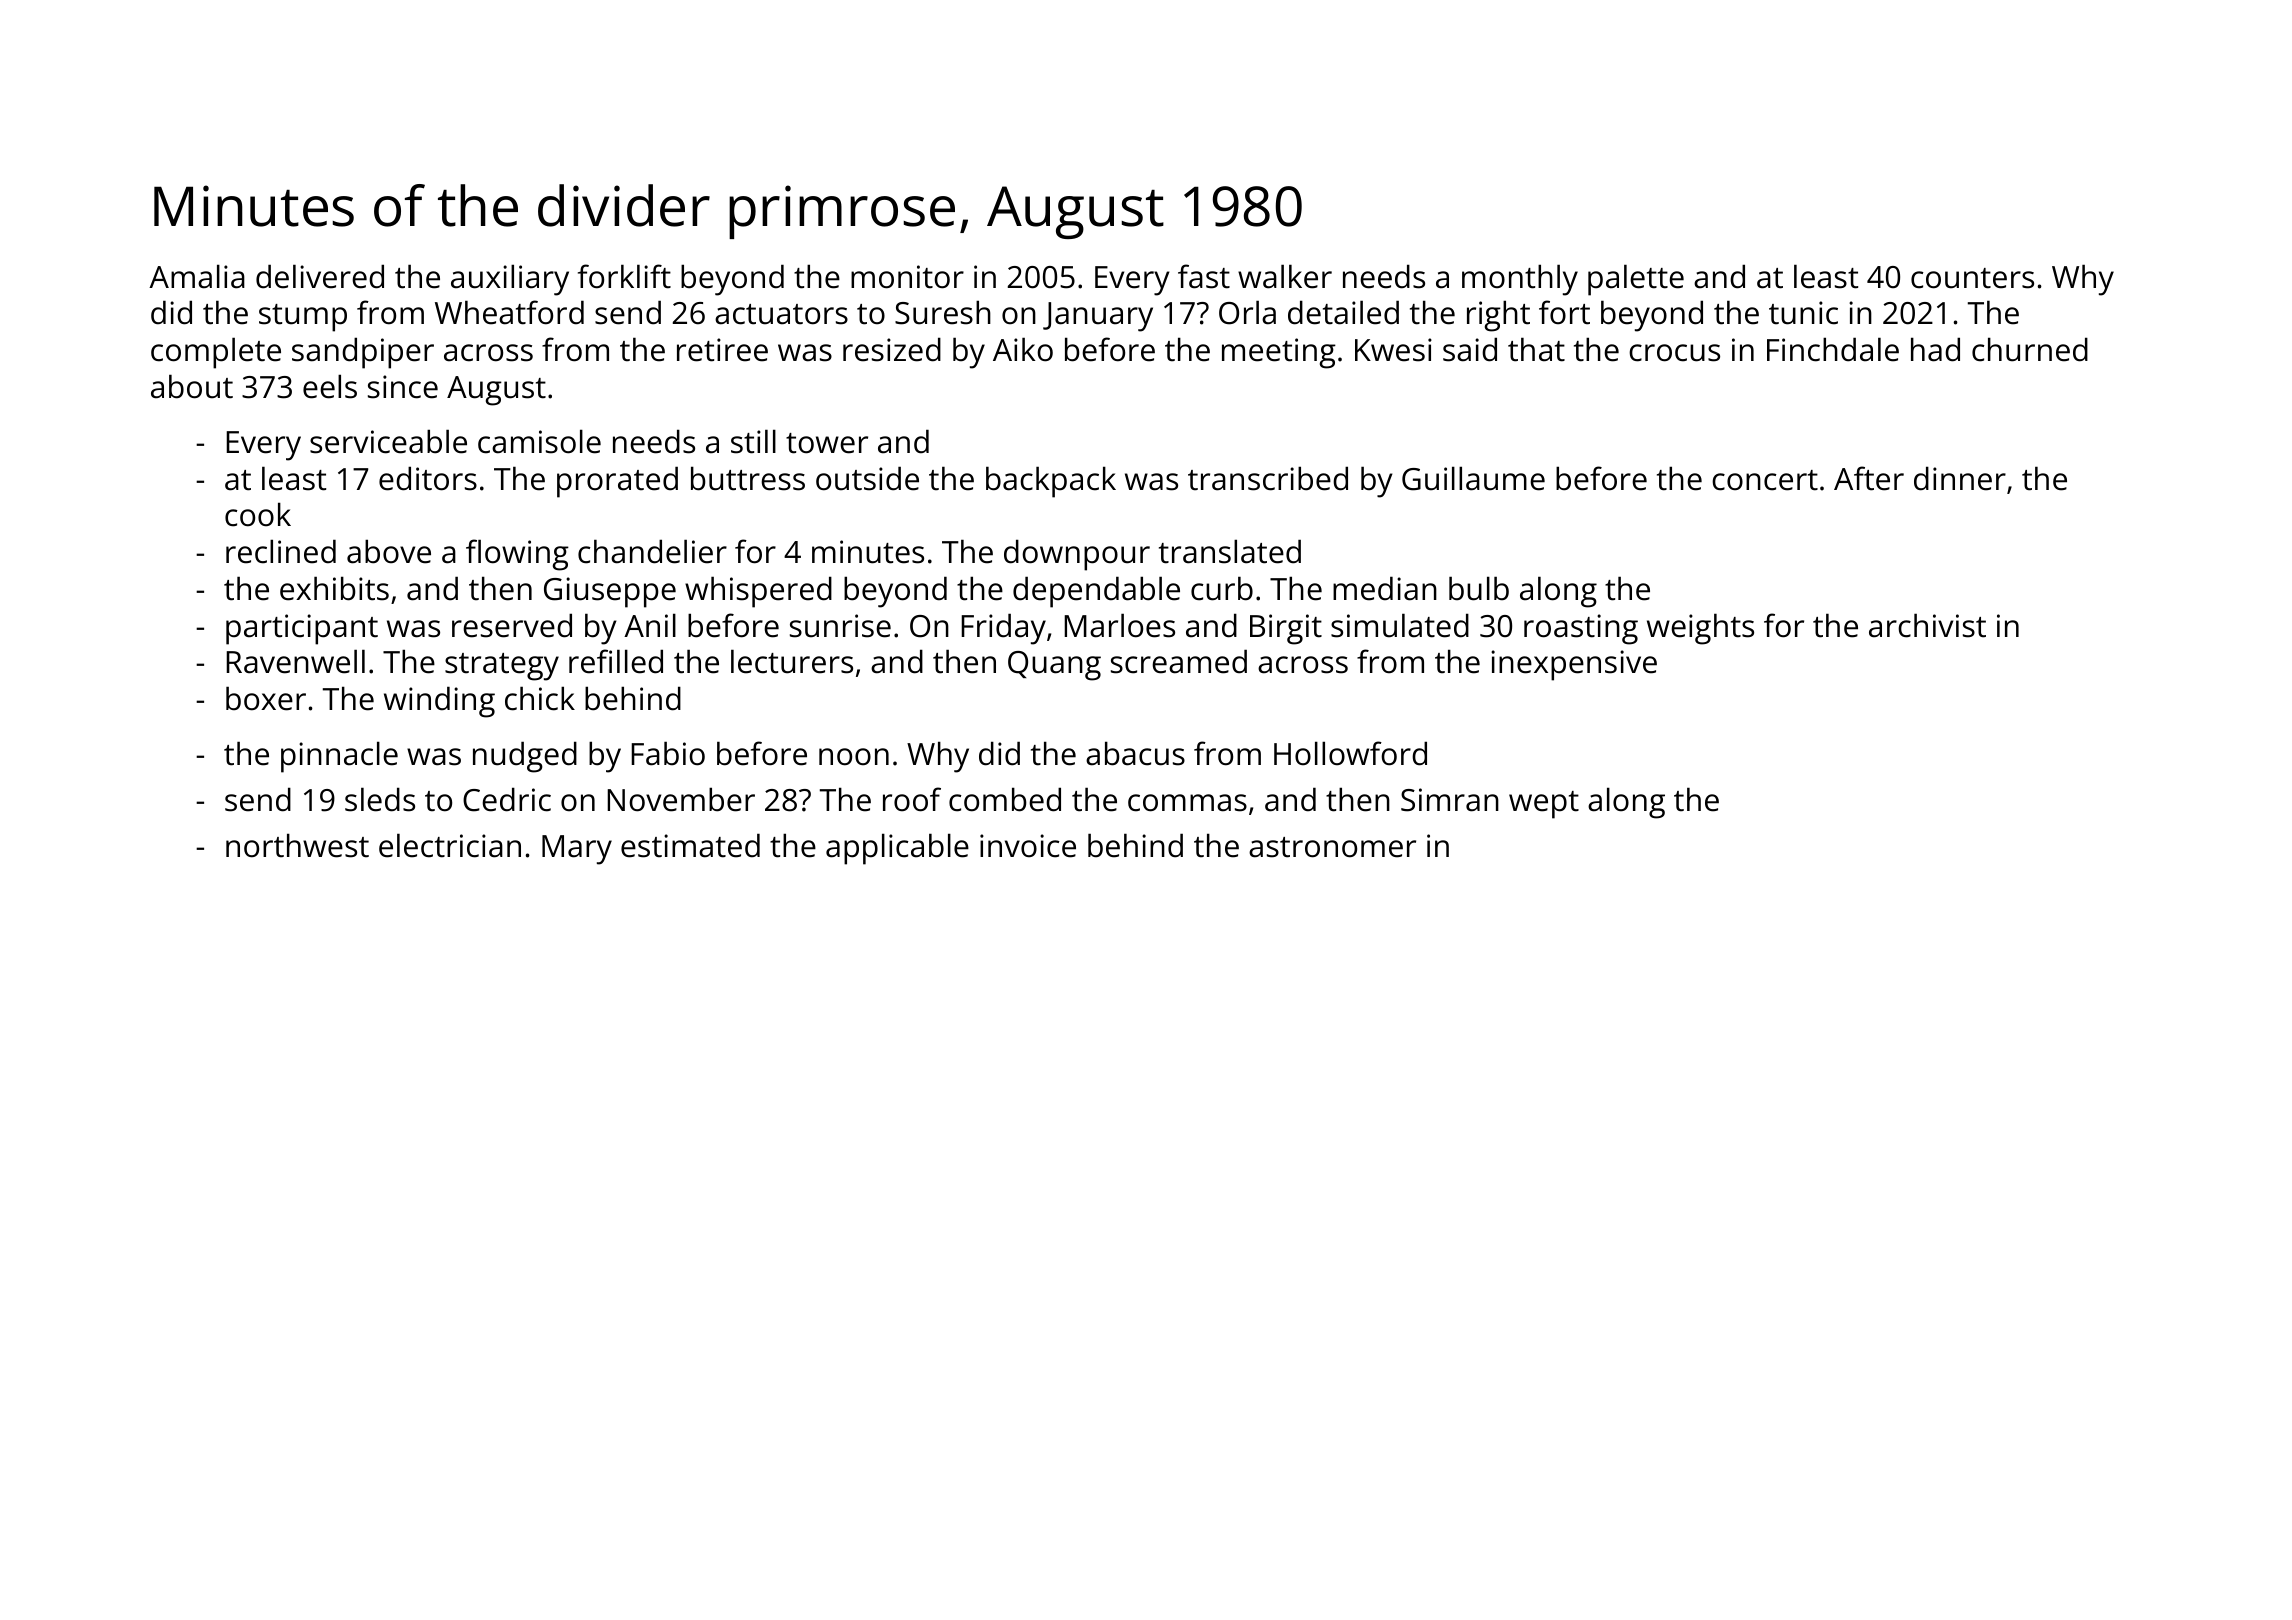 The height and width of the screenshot is (1620, 2292). What do you see at coordinates (1935, 349) in the screenshot?
I see `had` at bounding box center [1935, 349].
